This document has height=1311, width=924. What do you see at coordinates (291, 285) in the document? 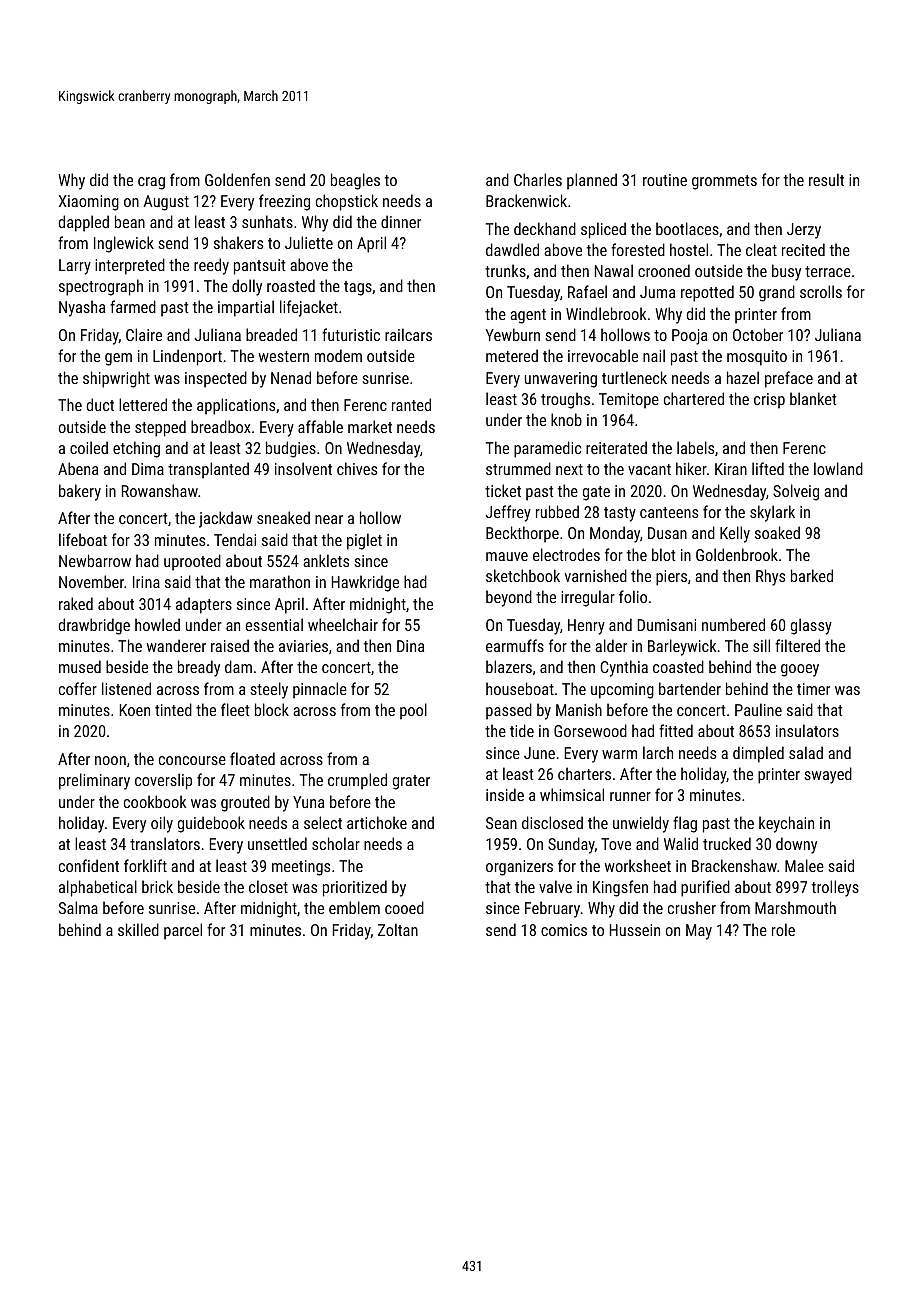
I see `roasted` at bounding box center [291, 285].
